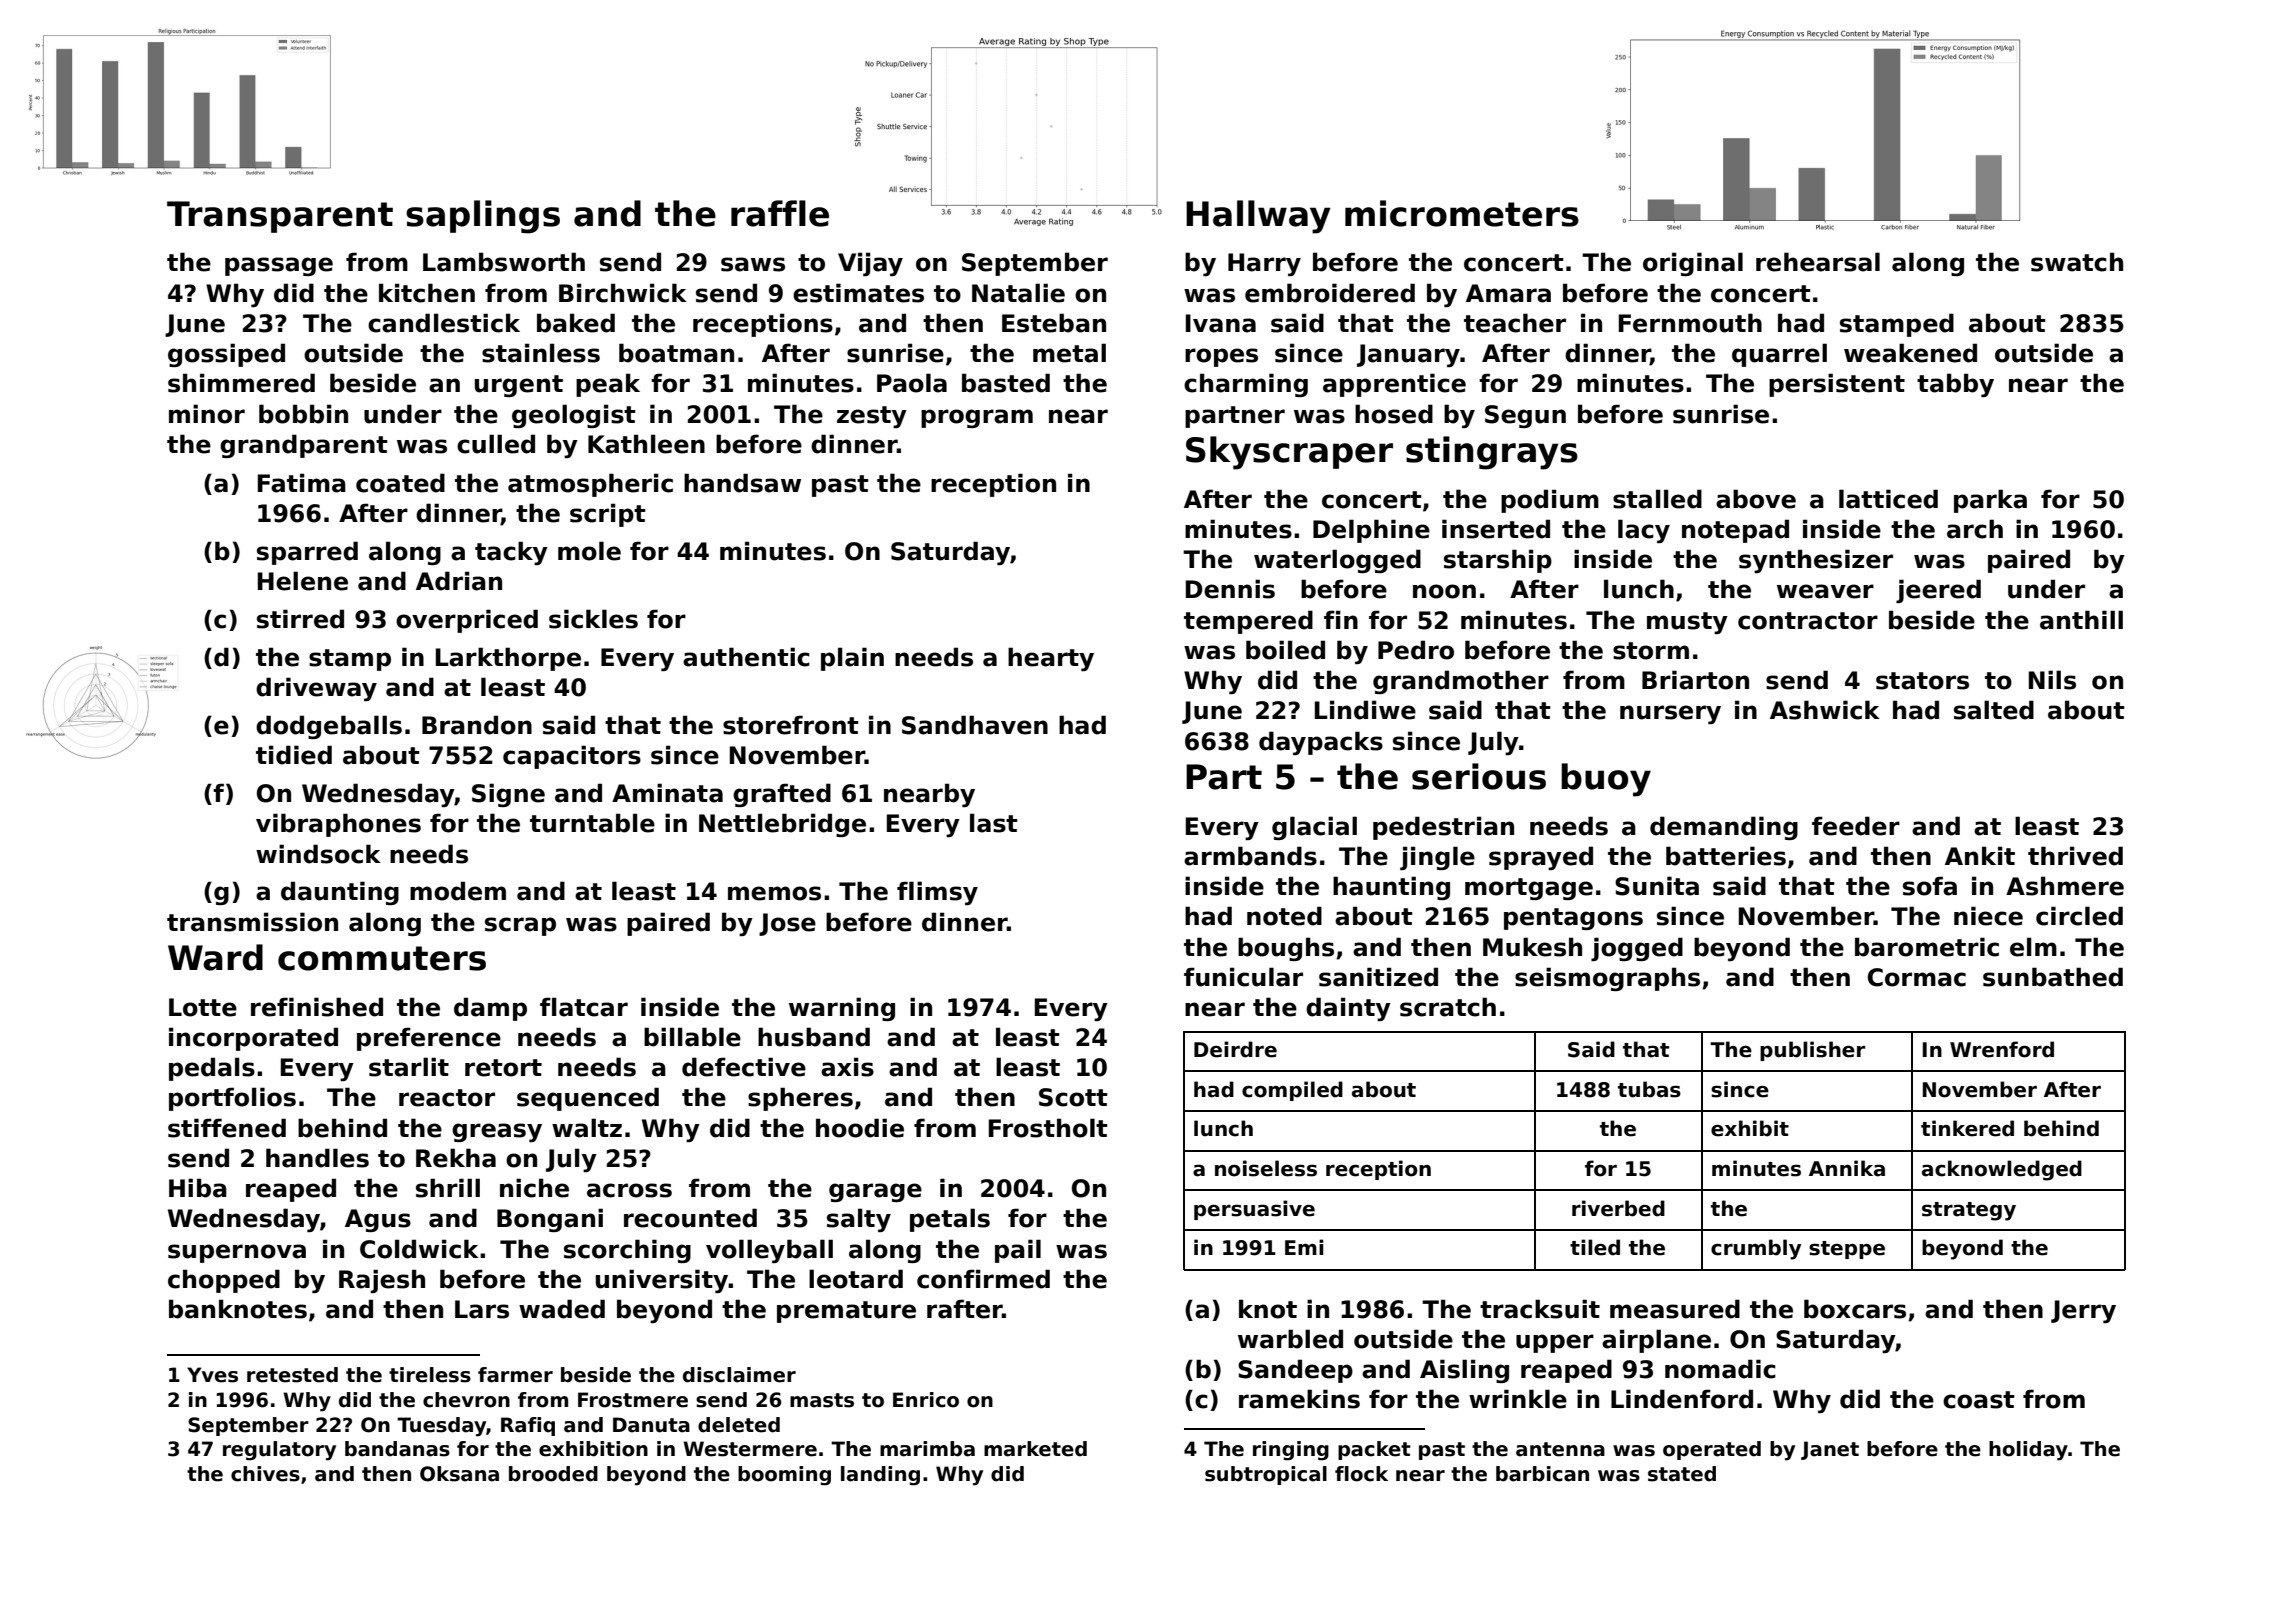 This image has width=2292, height=1620. I want to click on Lotte, so click(203, 1007).
